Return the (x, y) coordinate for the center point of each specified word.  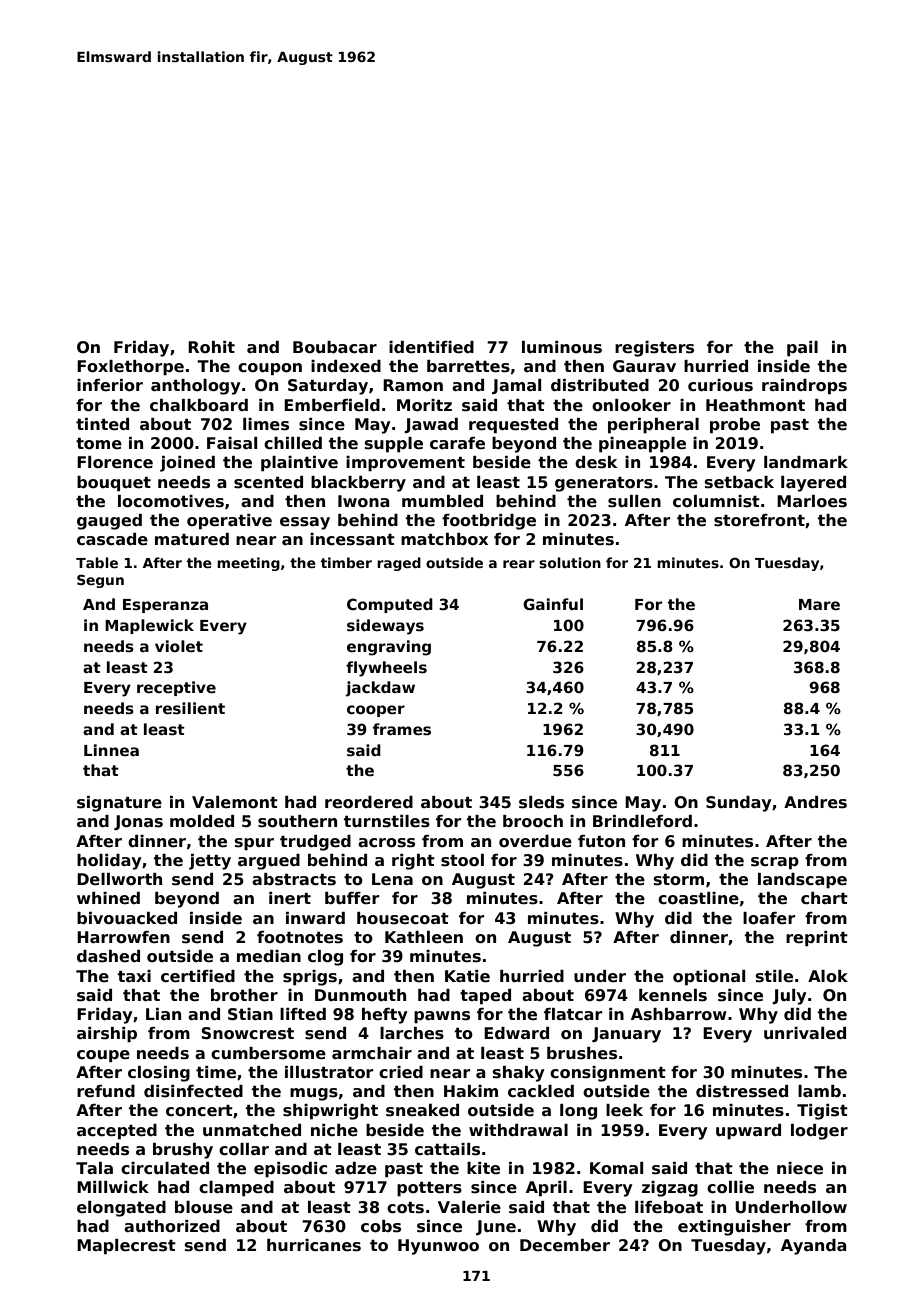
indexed (346, 366)
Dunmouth (360, 995)
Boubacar (335, 347)
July (789, 997)
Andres (815, 802)
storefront (759, 520)
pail (802, 349)
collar (244, 1149)
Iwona (364, 501)
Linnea (111, 750)
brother (244, 995)
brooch (533, 821)
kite (483, 1168)
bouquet (114, 484)
